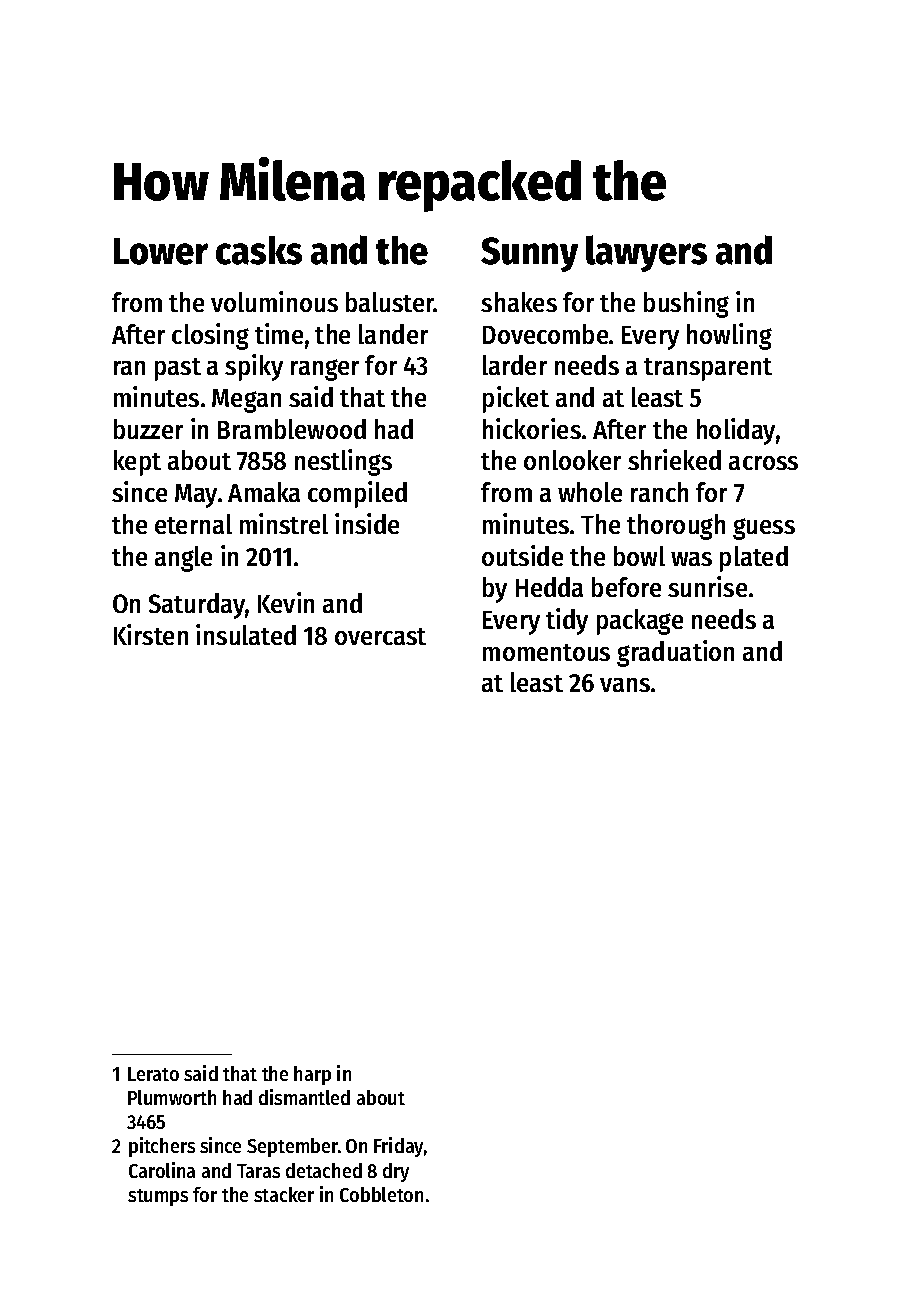 The width and height of the page is (924, 1311). Describe the element at coordinates (161, 251) in the page. I see `Lower` at that location.
